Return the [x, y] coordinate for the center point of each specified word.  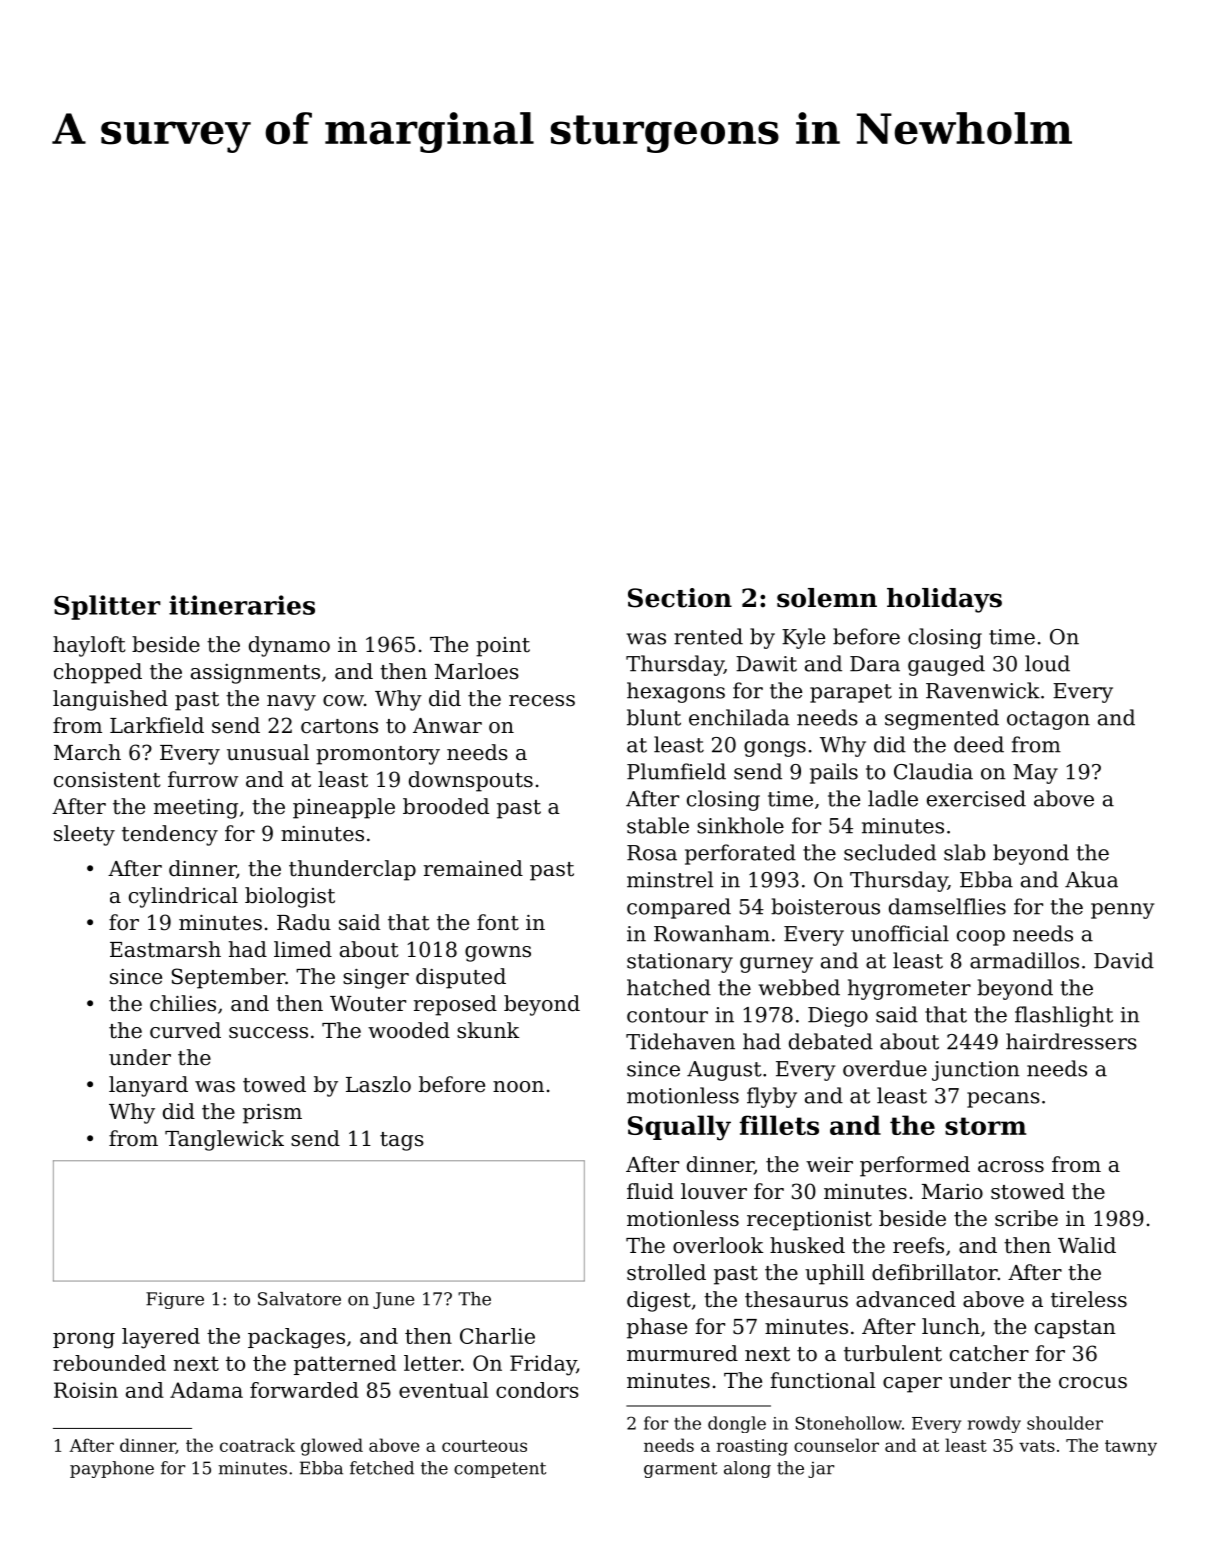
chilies [183, 1003]
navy [291, 703]
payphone [112, 1469]
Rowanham [712, 933]
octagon [1048, 720]
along [747, 1469]
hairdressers [1071, 1041]
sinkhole [740, 825]
